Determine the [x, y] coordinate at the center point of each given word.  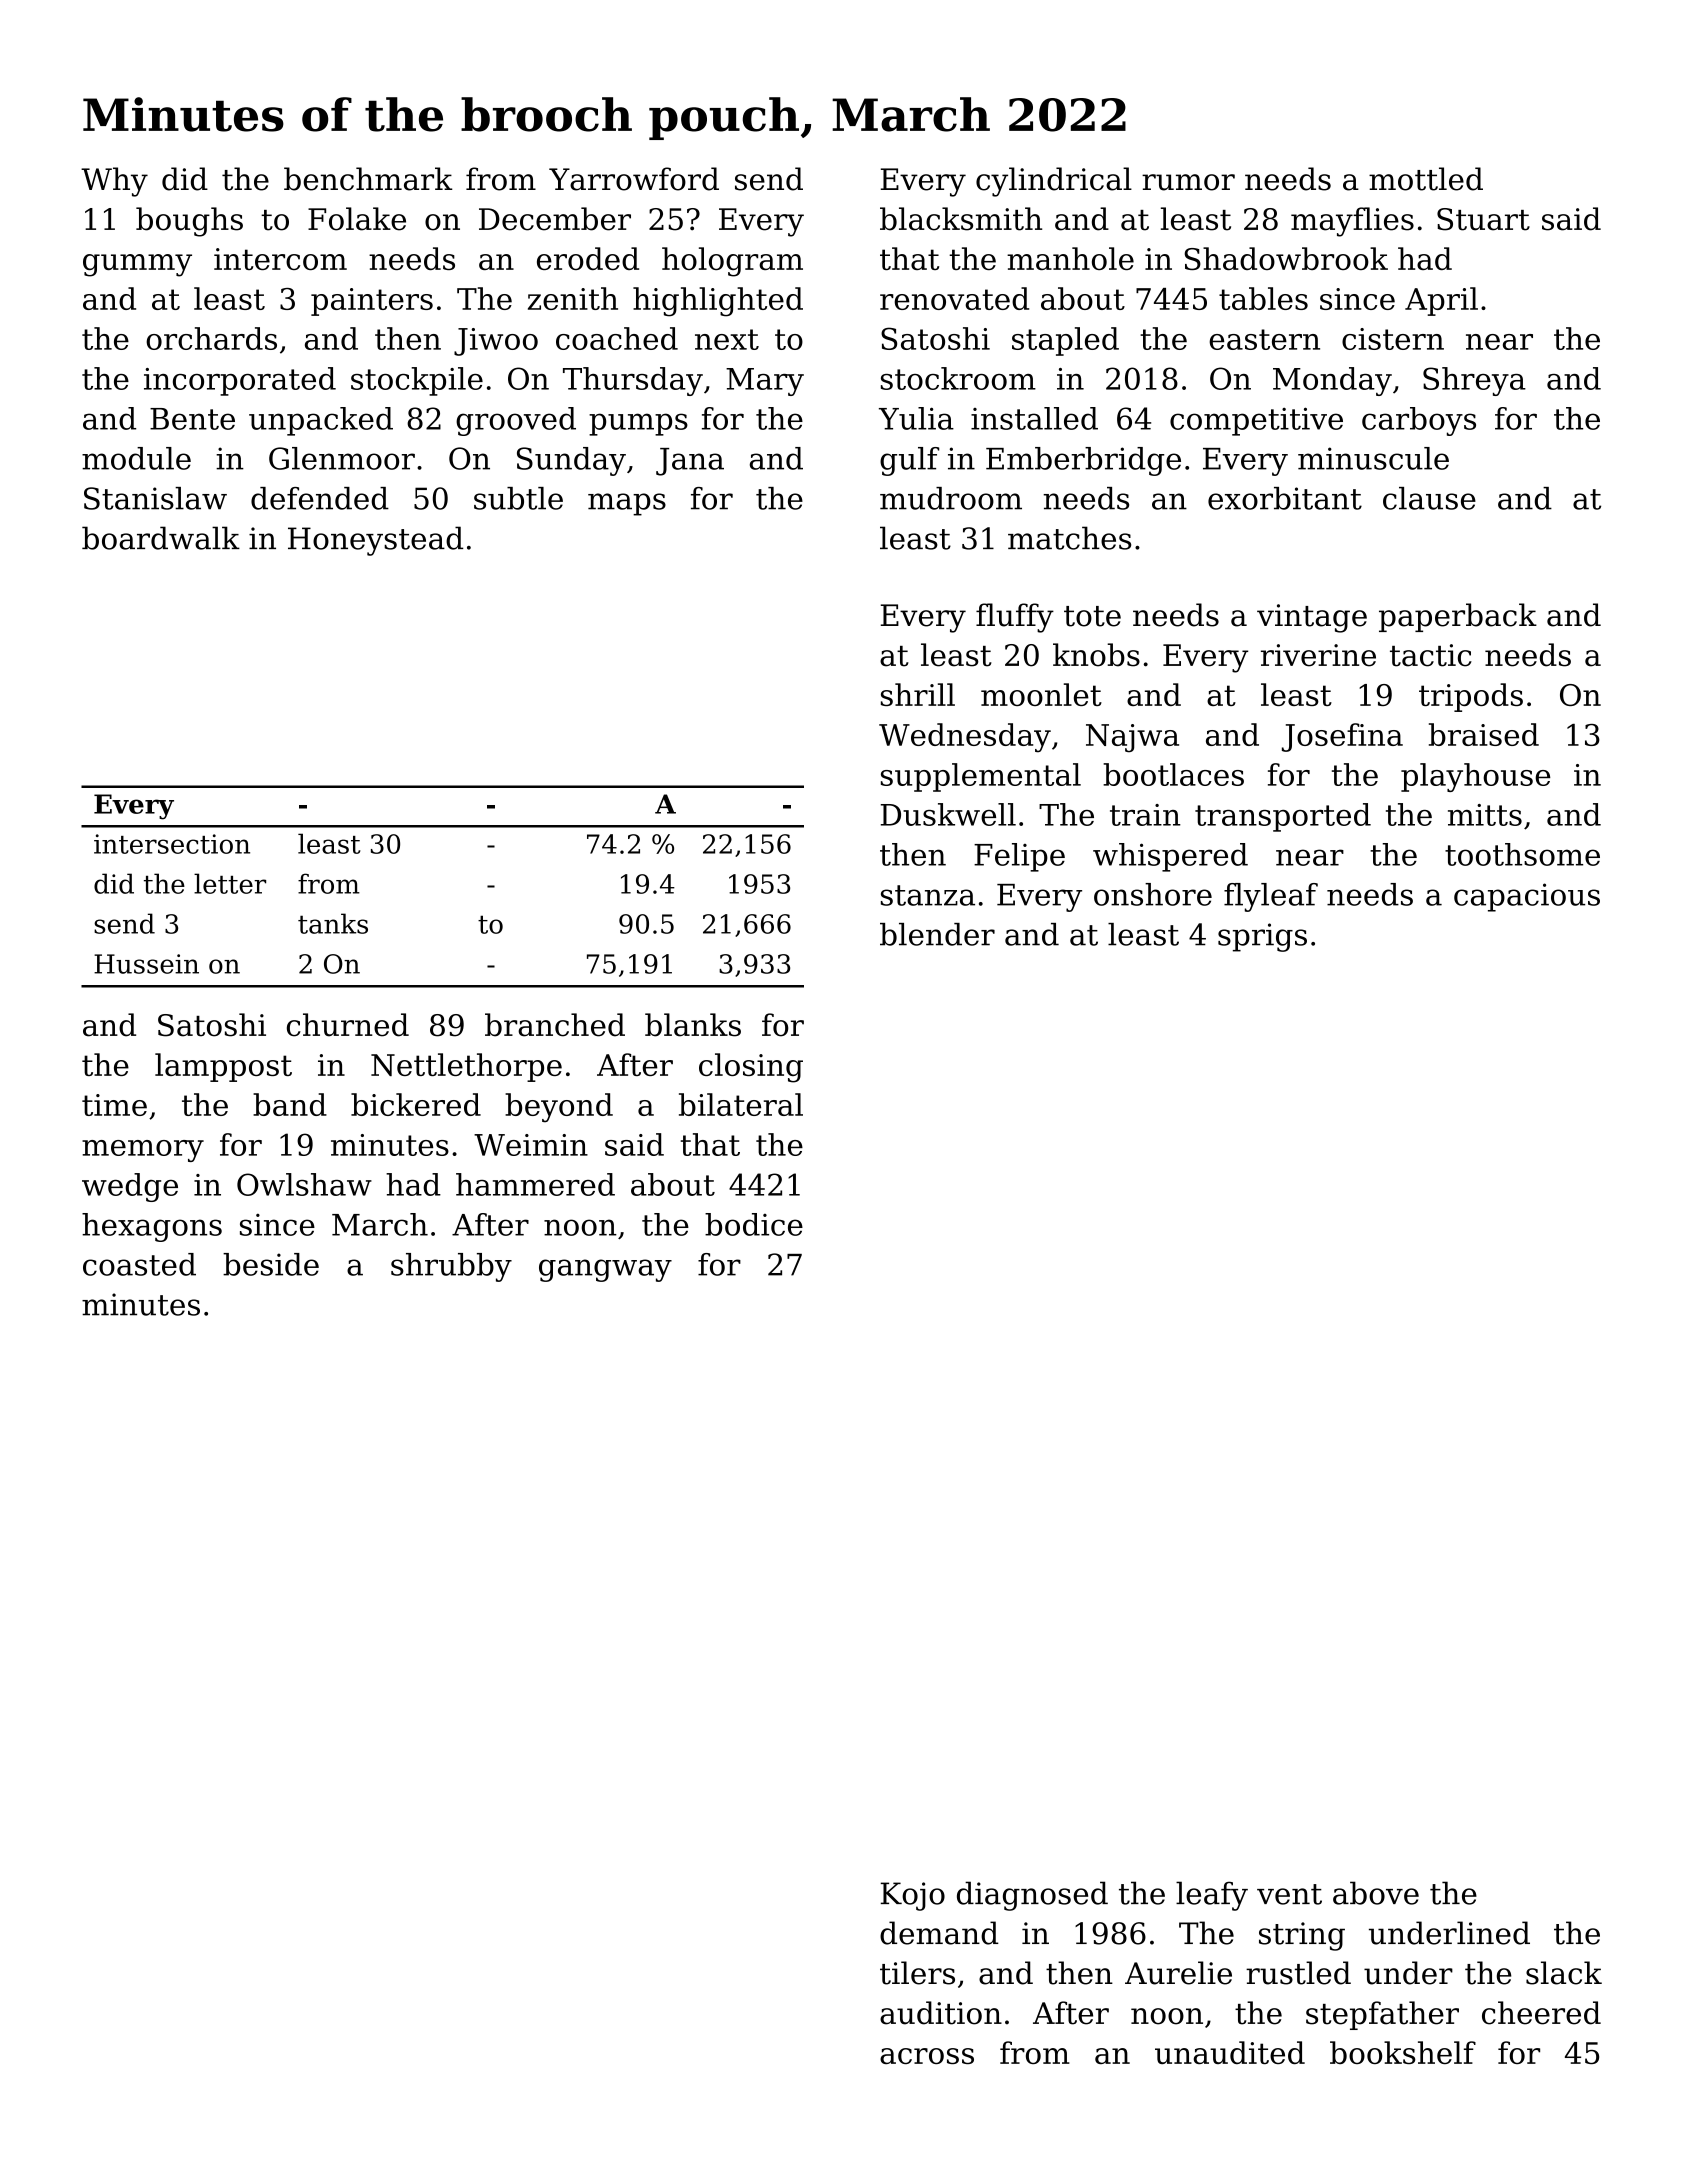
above [1376, 1893]
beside [271, 1264]
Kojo [913, 1896]
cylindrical [1054, 182]
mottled [1426, 179]
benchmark [368, 179]
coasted [139, 1264]
